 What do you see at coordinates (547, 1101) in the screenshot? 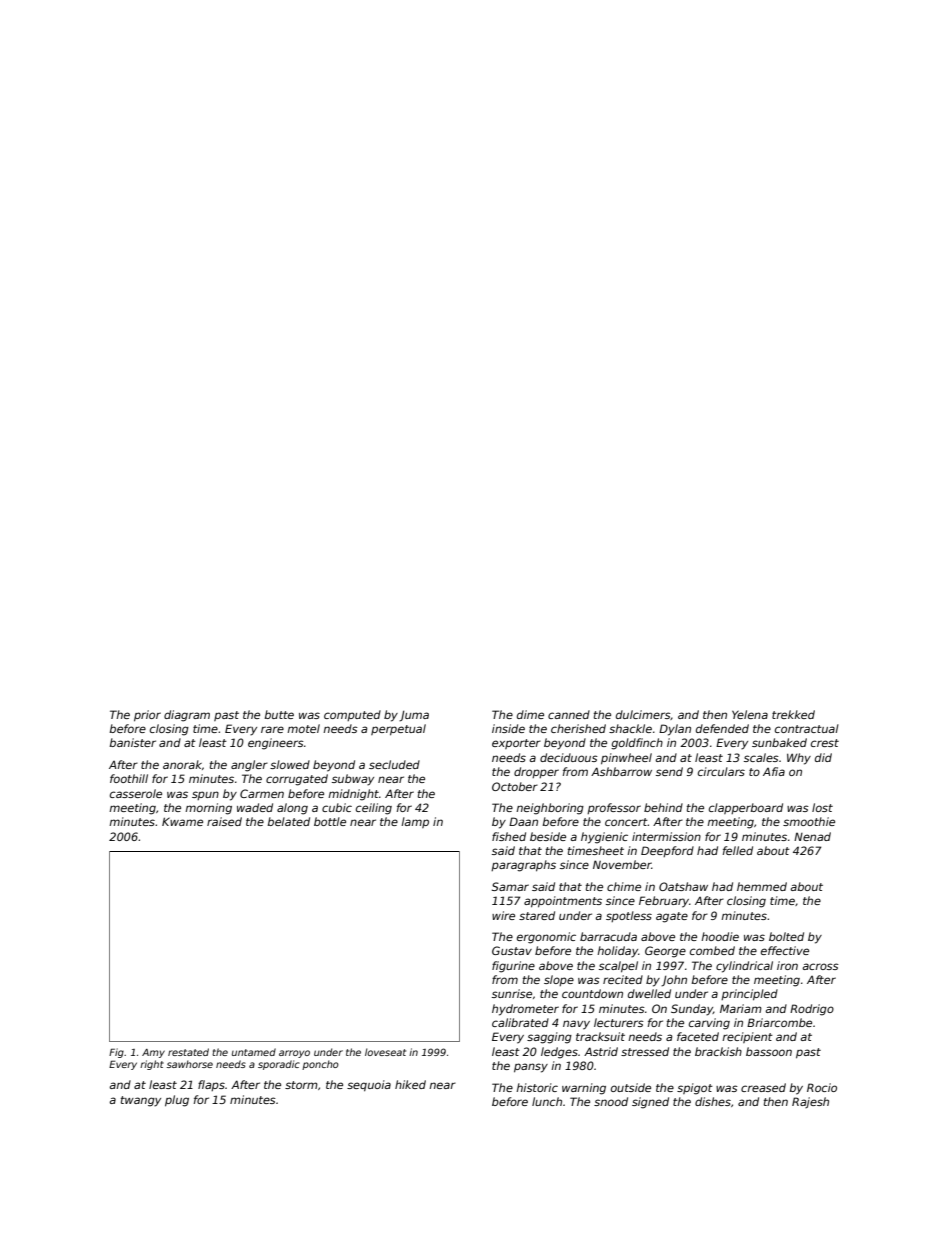
I see `lunch` at bounding box center [547, 1101].
